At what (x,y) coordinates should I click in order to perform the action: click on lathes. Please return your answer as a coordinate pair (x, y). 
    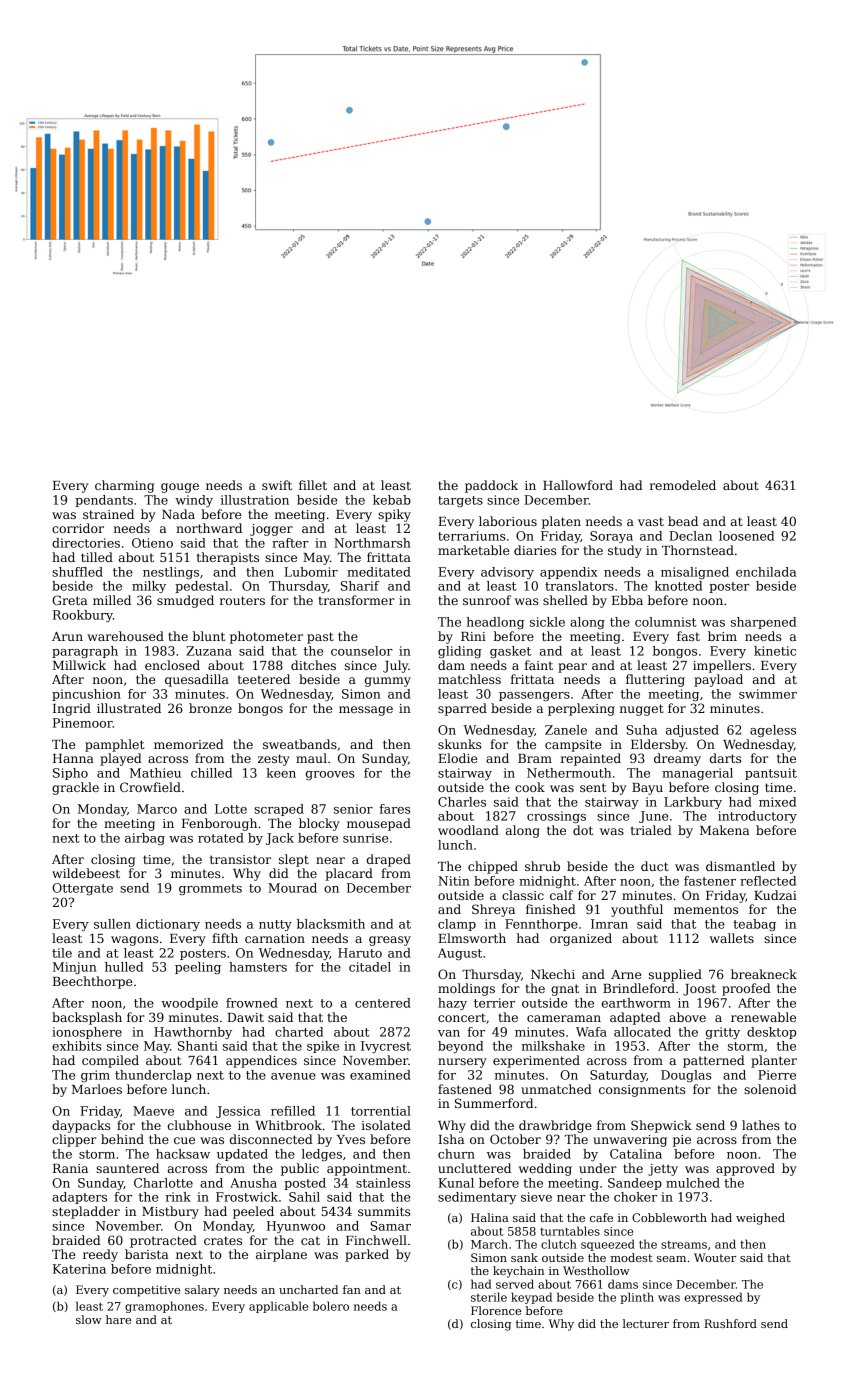
    Looking at the image, I should click on (761, 1125).
